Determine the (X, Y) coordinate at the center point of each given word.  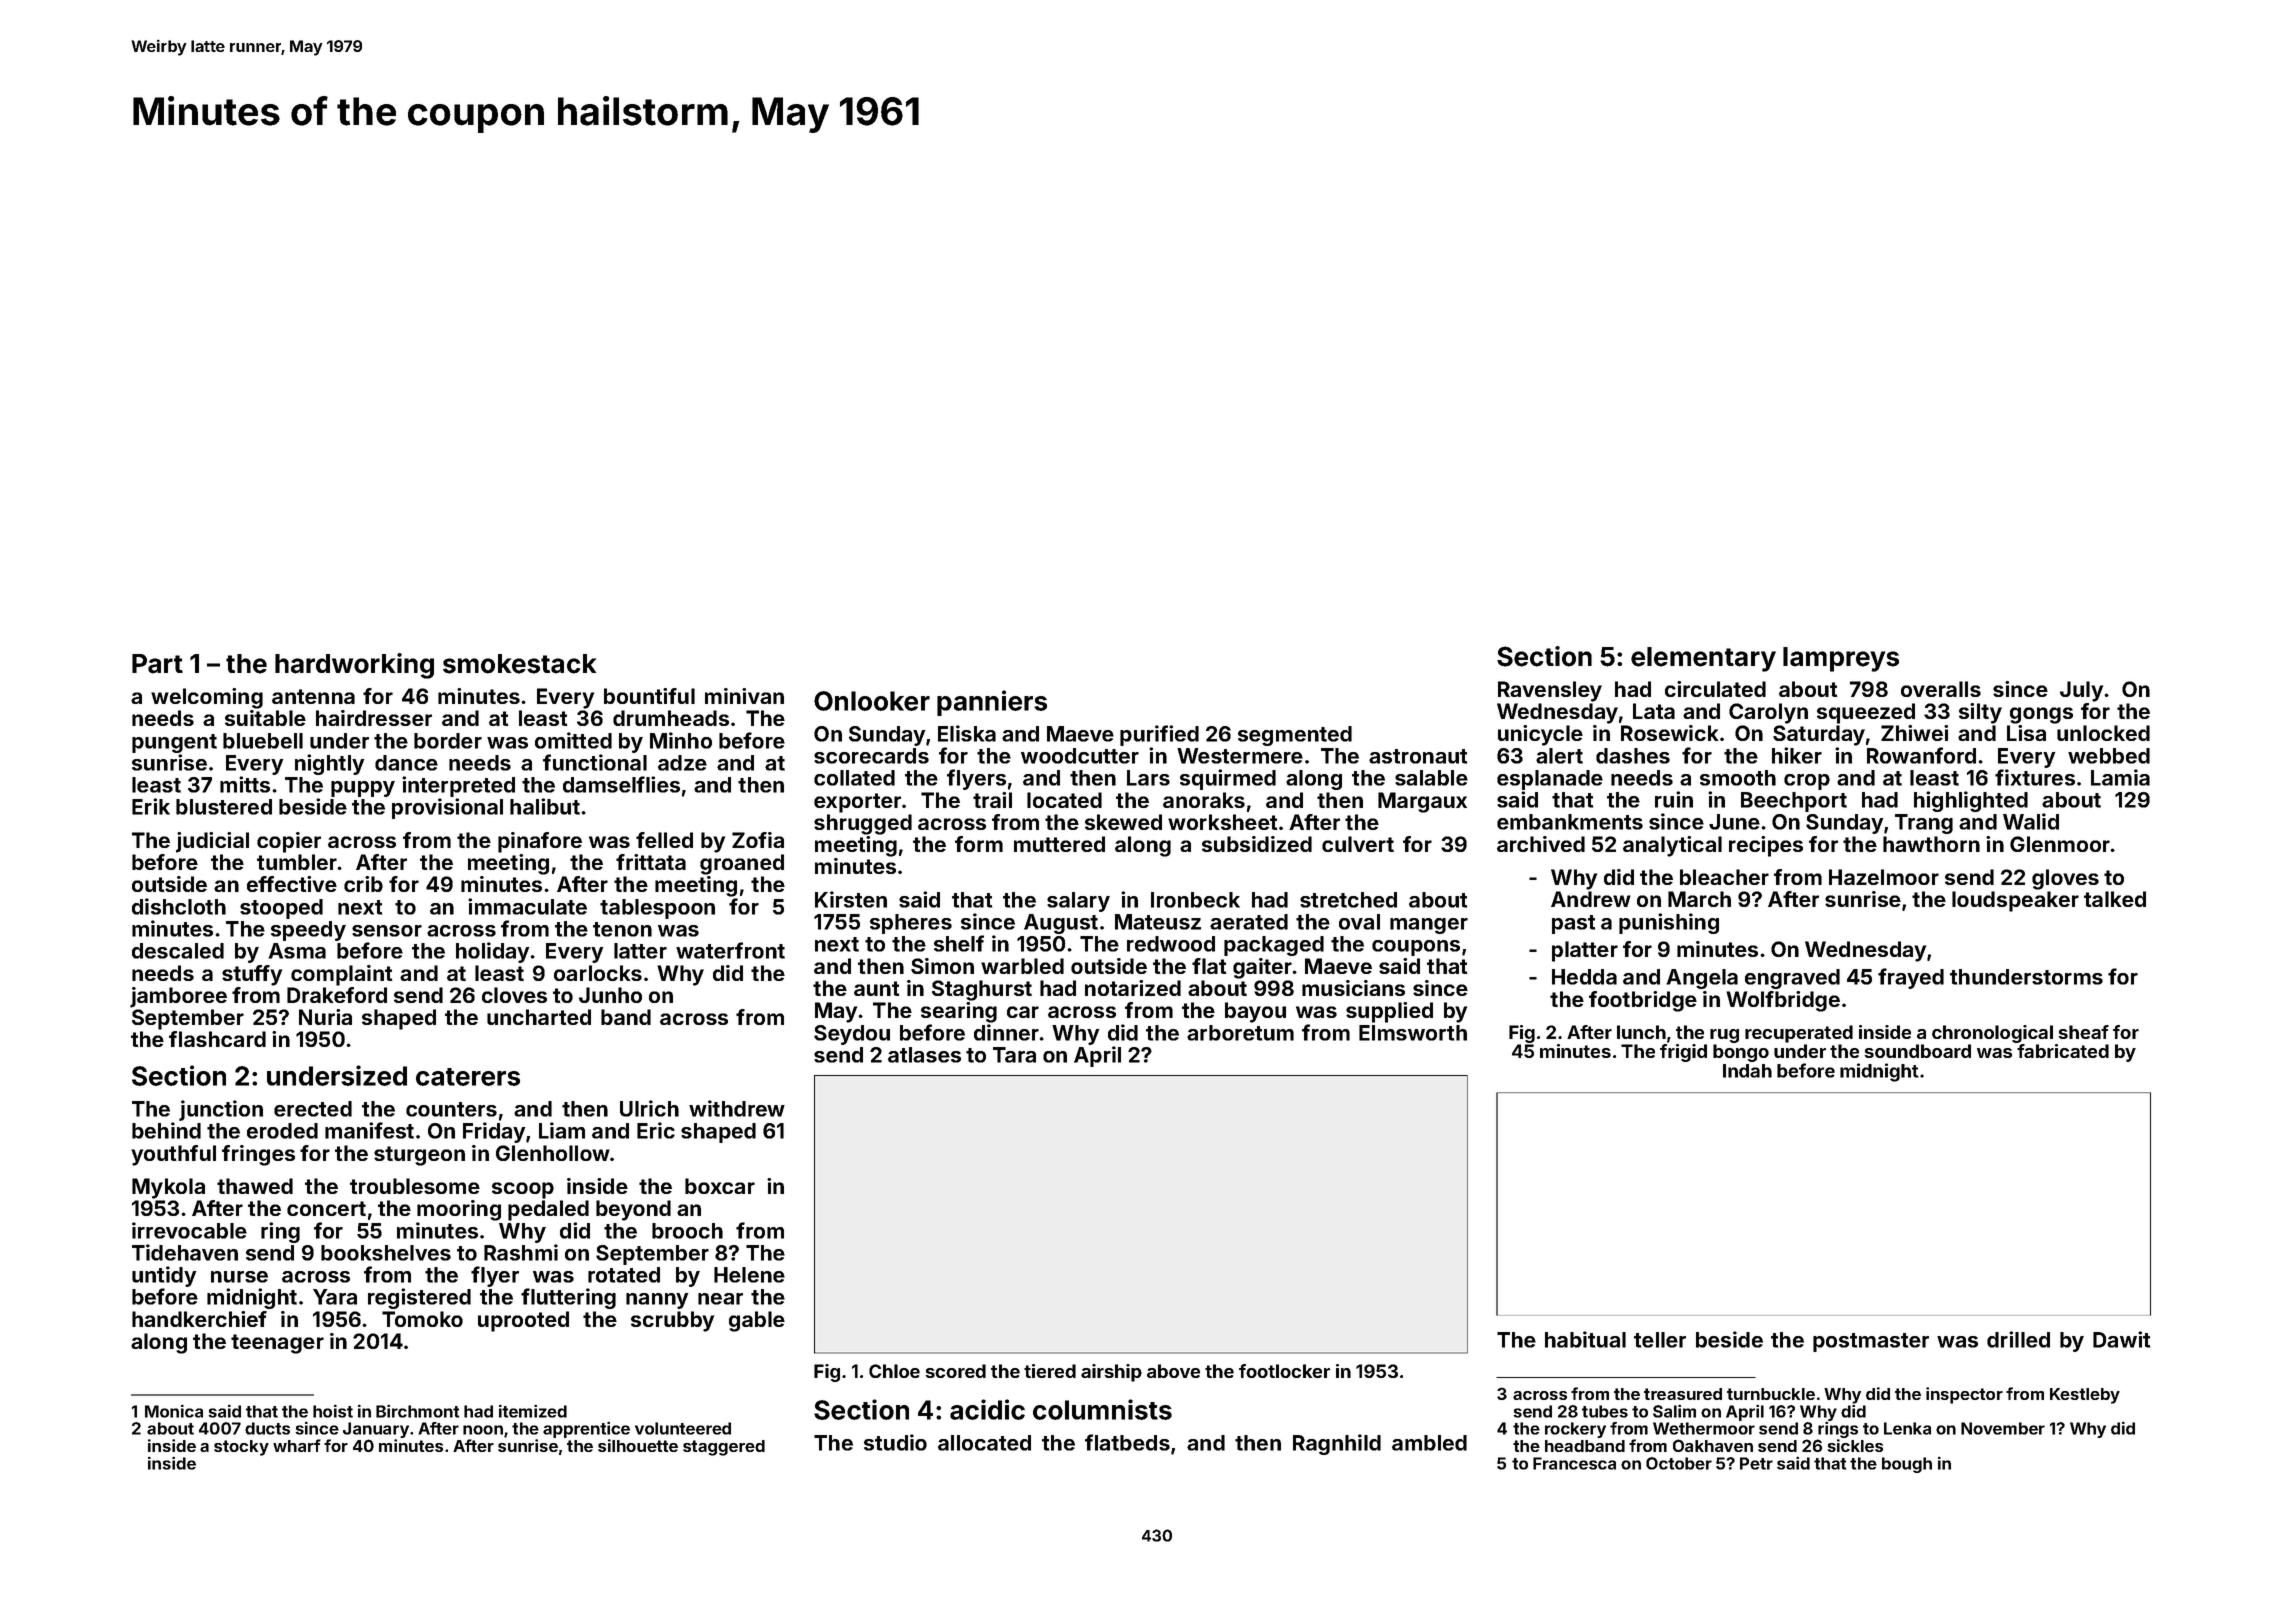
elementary (1703, 659)
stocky (241, 1448)
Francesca (1574, 1463)
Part (157, 664)
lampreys (1841, 659)
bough (1907, 1465)
